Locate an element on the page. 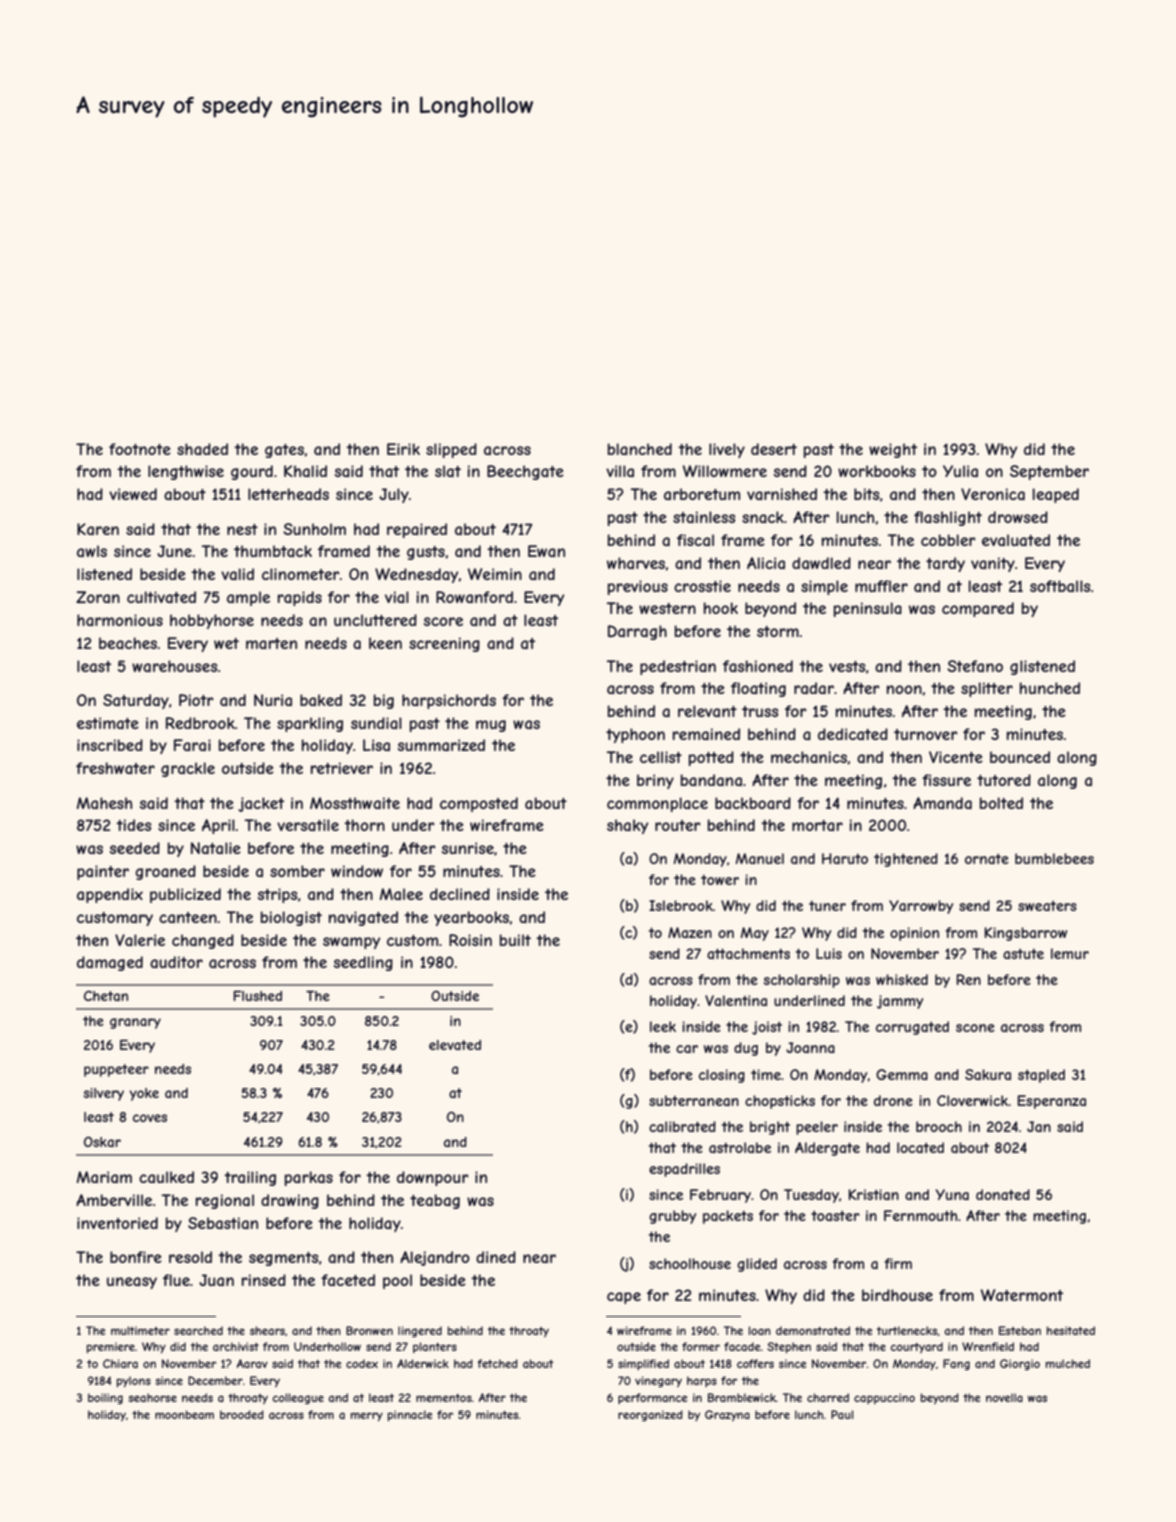 The width and height of the page is (1176, 1522). Manuel is located at coordinates (759, 858).
